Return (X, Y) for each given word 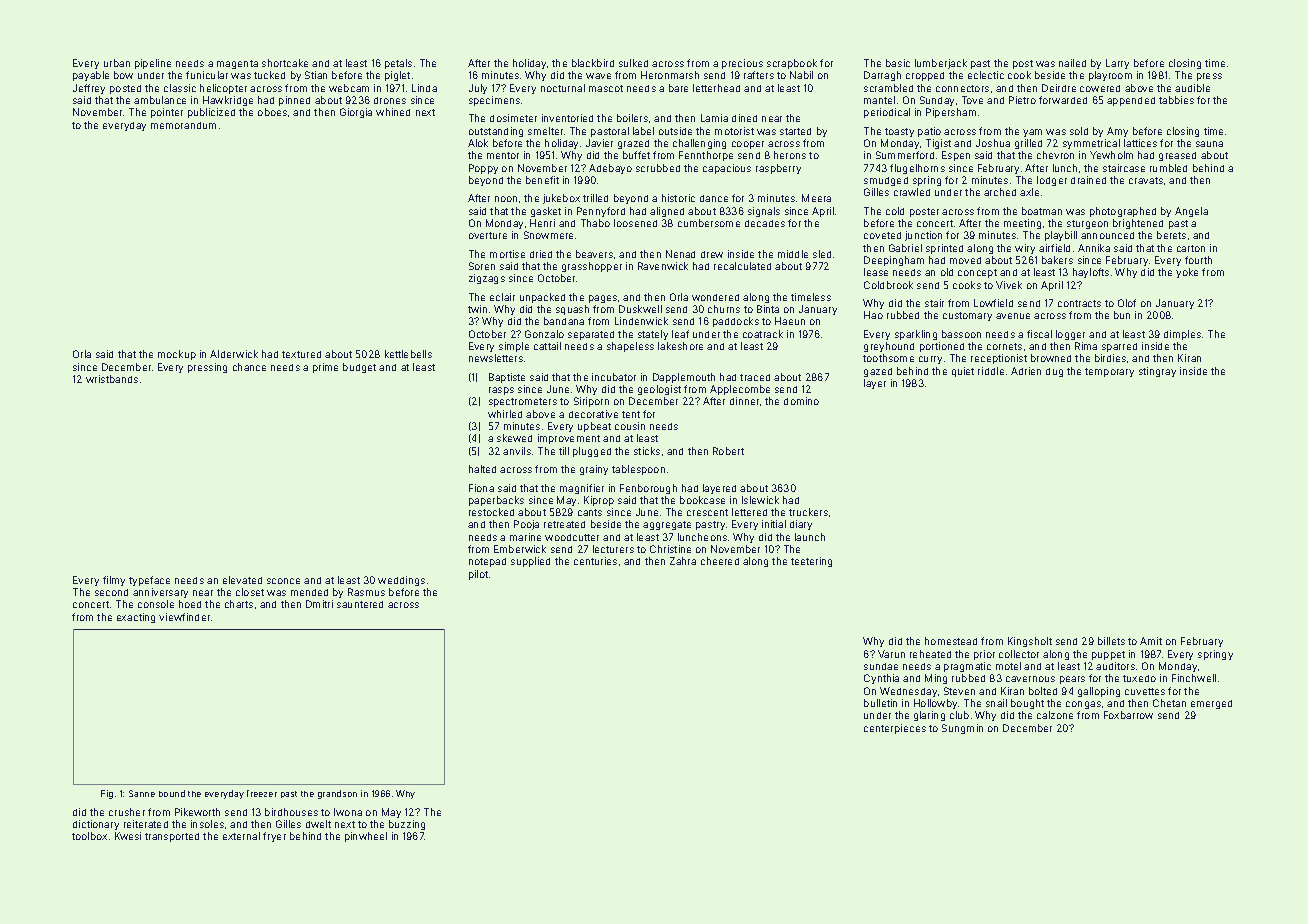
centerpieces (895, 729)
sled (822, 254)
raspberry (778, 169)
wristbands (112, 379)
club (959, 715)
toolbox (89, 836)
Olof (1127, 303)
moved (965, 260)
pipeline (153, 64)
